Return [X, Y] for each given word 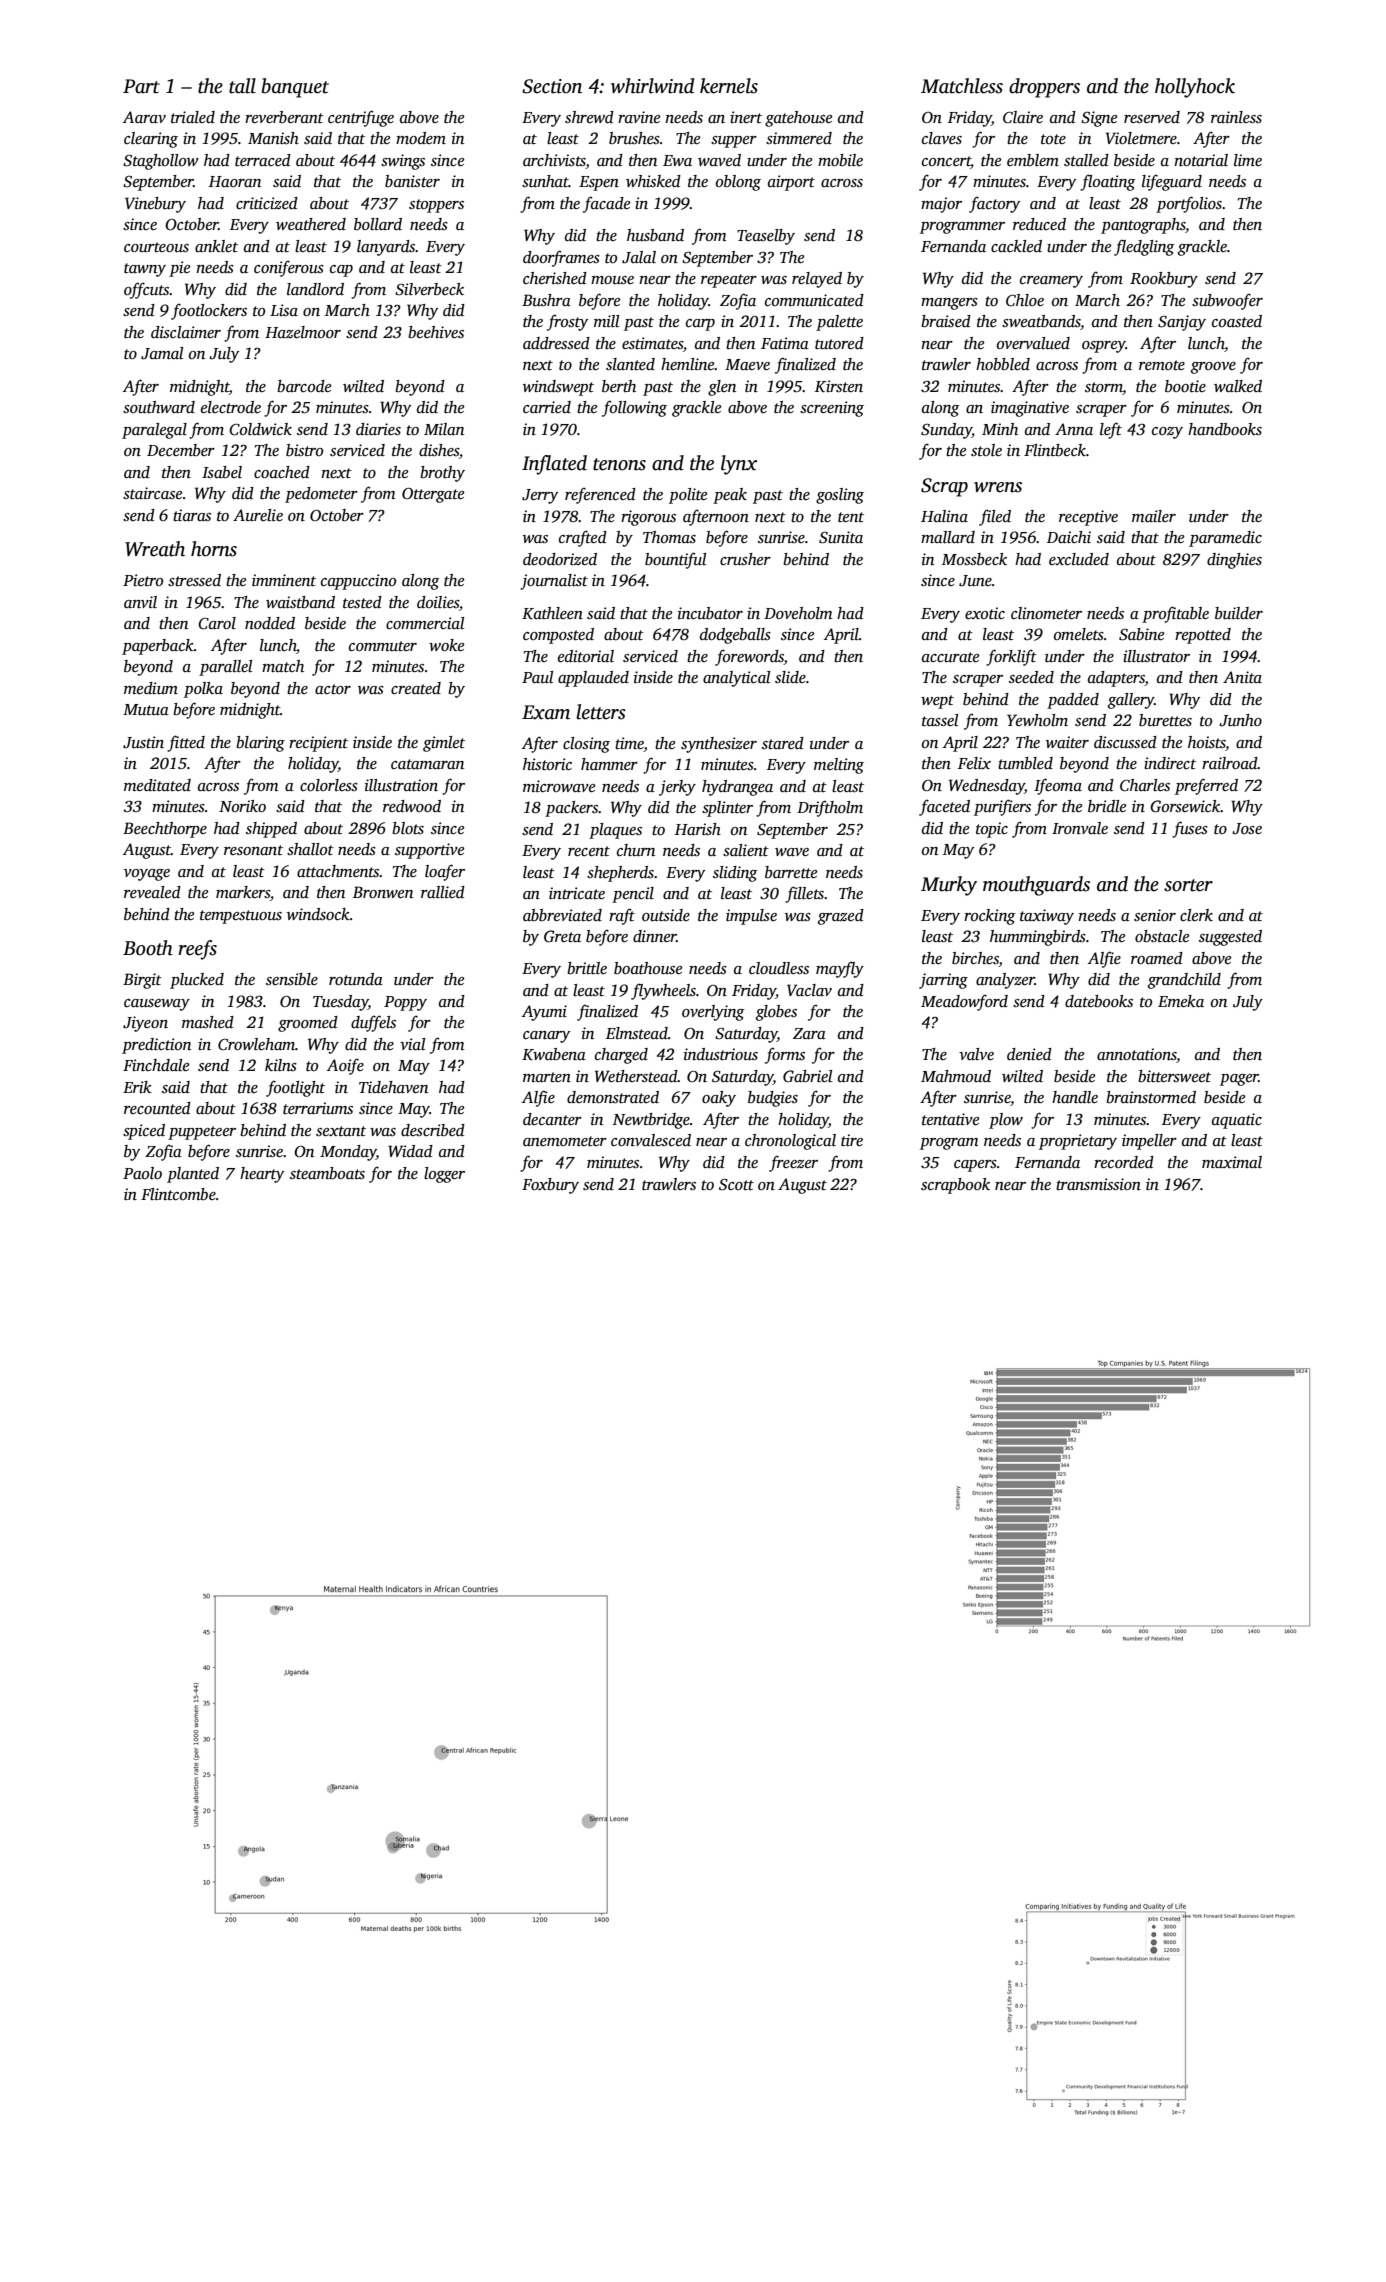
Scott [736, 1185]
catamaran [427, 764]
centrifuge [361, 118]
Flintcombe [178, 1194]
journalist [554, 582]
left [1111, 430]
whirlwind [652, 86]
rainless [1236, 117]
